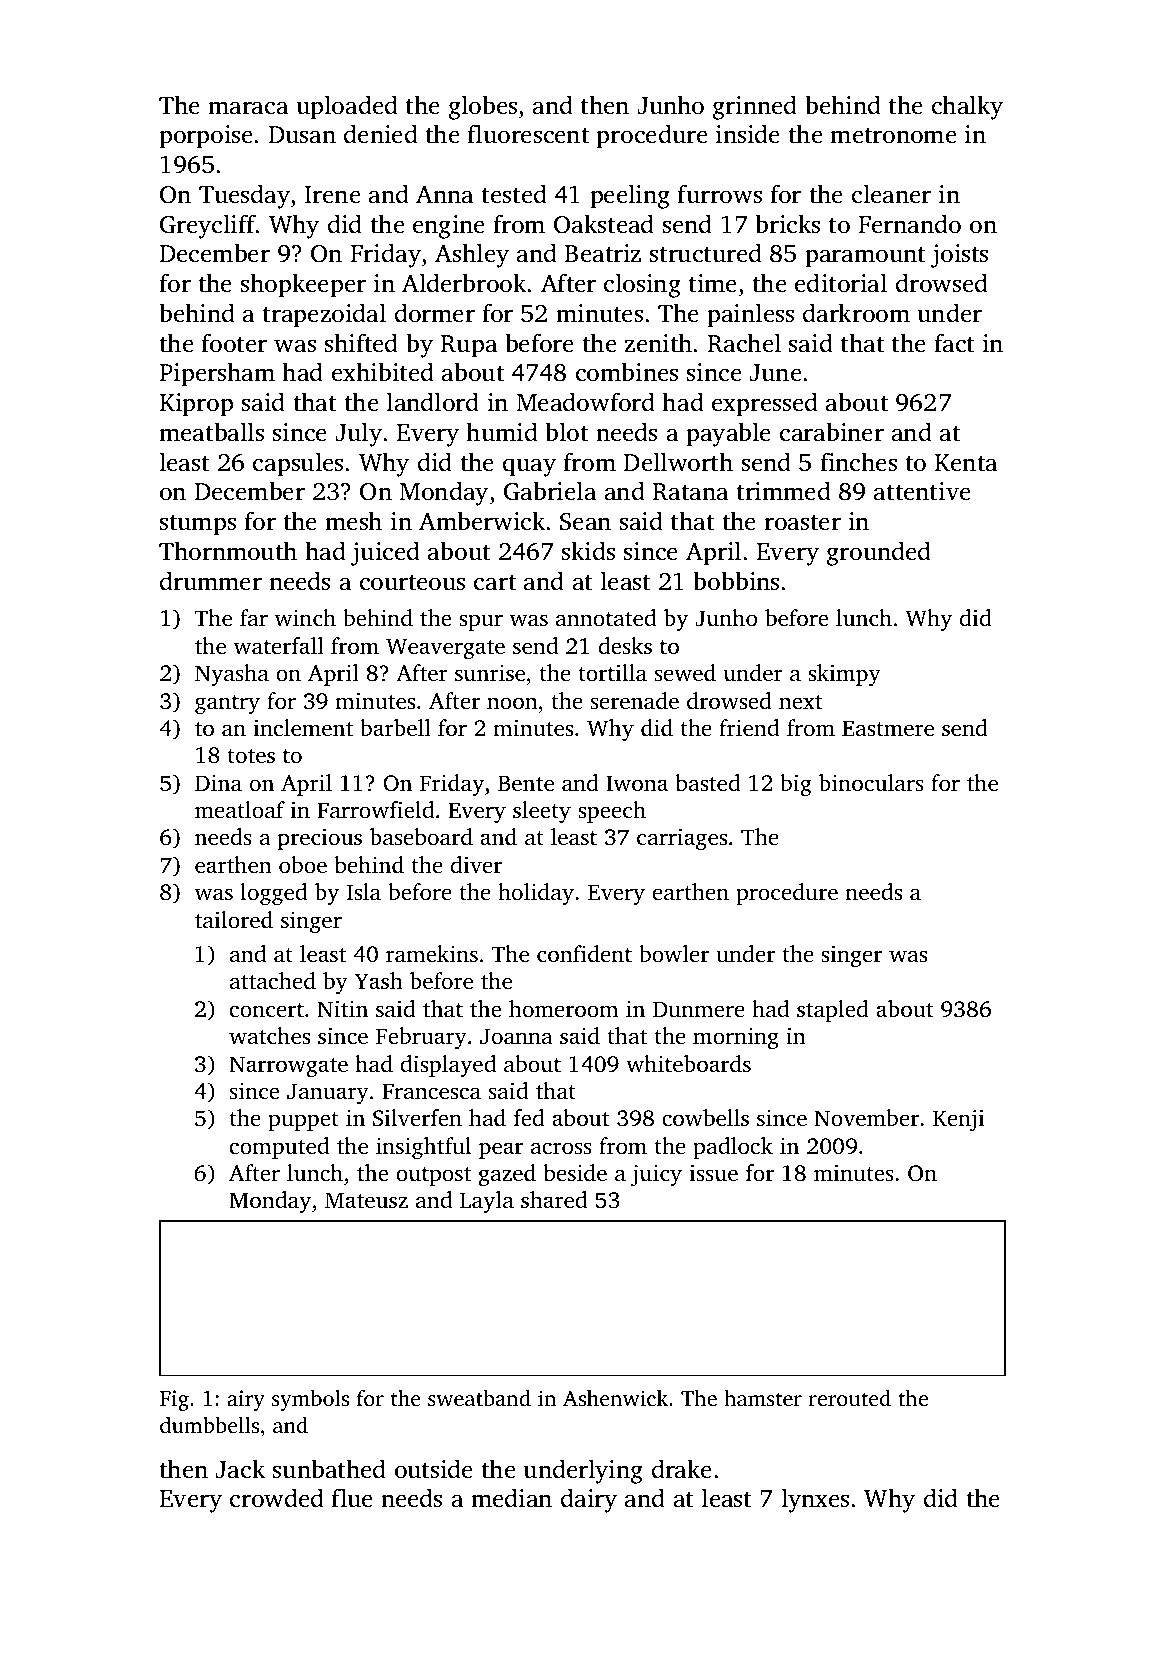 The width and height of the document is (1165, 1654). I want to click on Irene, so click(333, 195).
